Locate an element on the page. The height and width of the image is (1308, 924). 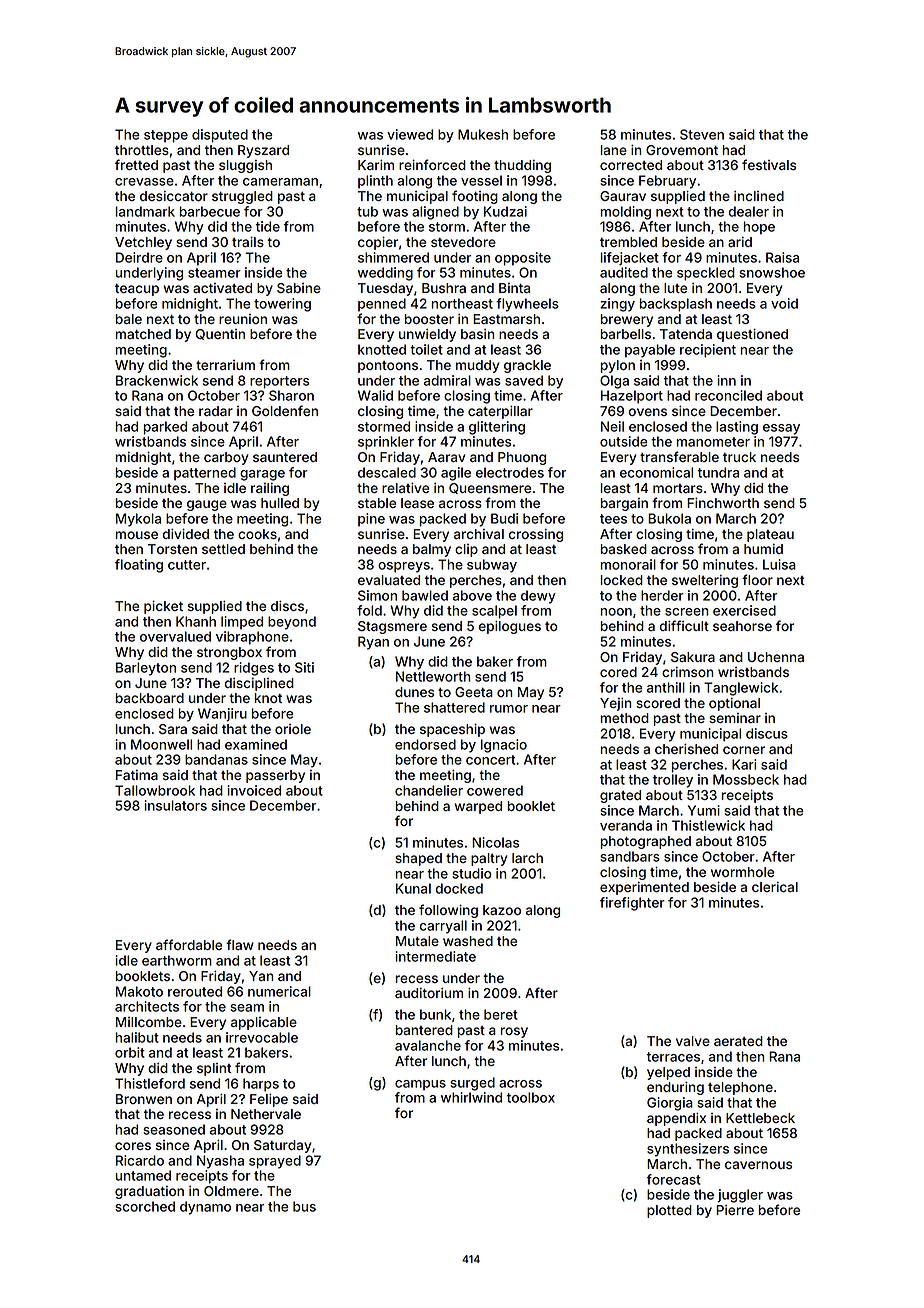
sweltering is located at coordinates (705, 581).
